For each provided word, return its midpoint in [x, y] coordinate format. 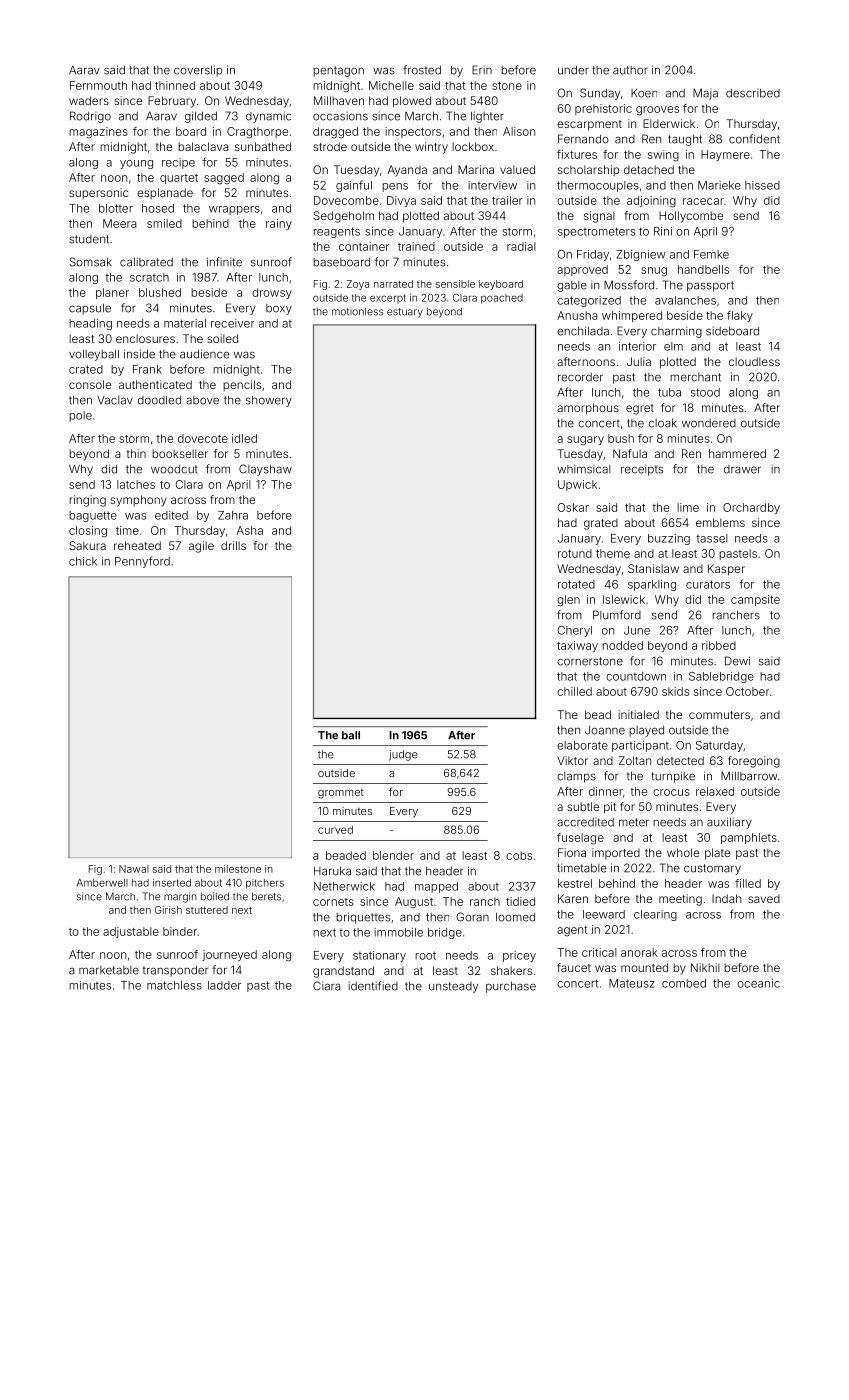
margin [180, 897]
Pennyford [142, 562]
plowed [412, 102]
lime [688, 507]
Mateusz [632, 983]
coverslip [198, 71]
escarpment [589, 125]
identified [373, 986]
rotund [575, 553]
